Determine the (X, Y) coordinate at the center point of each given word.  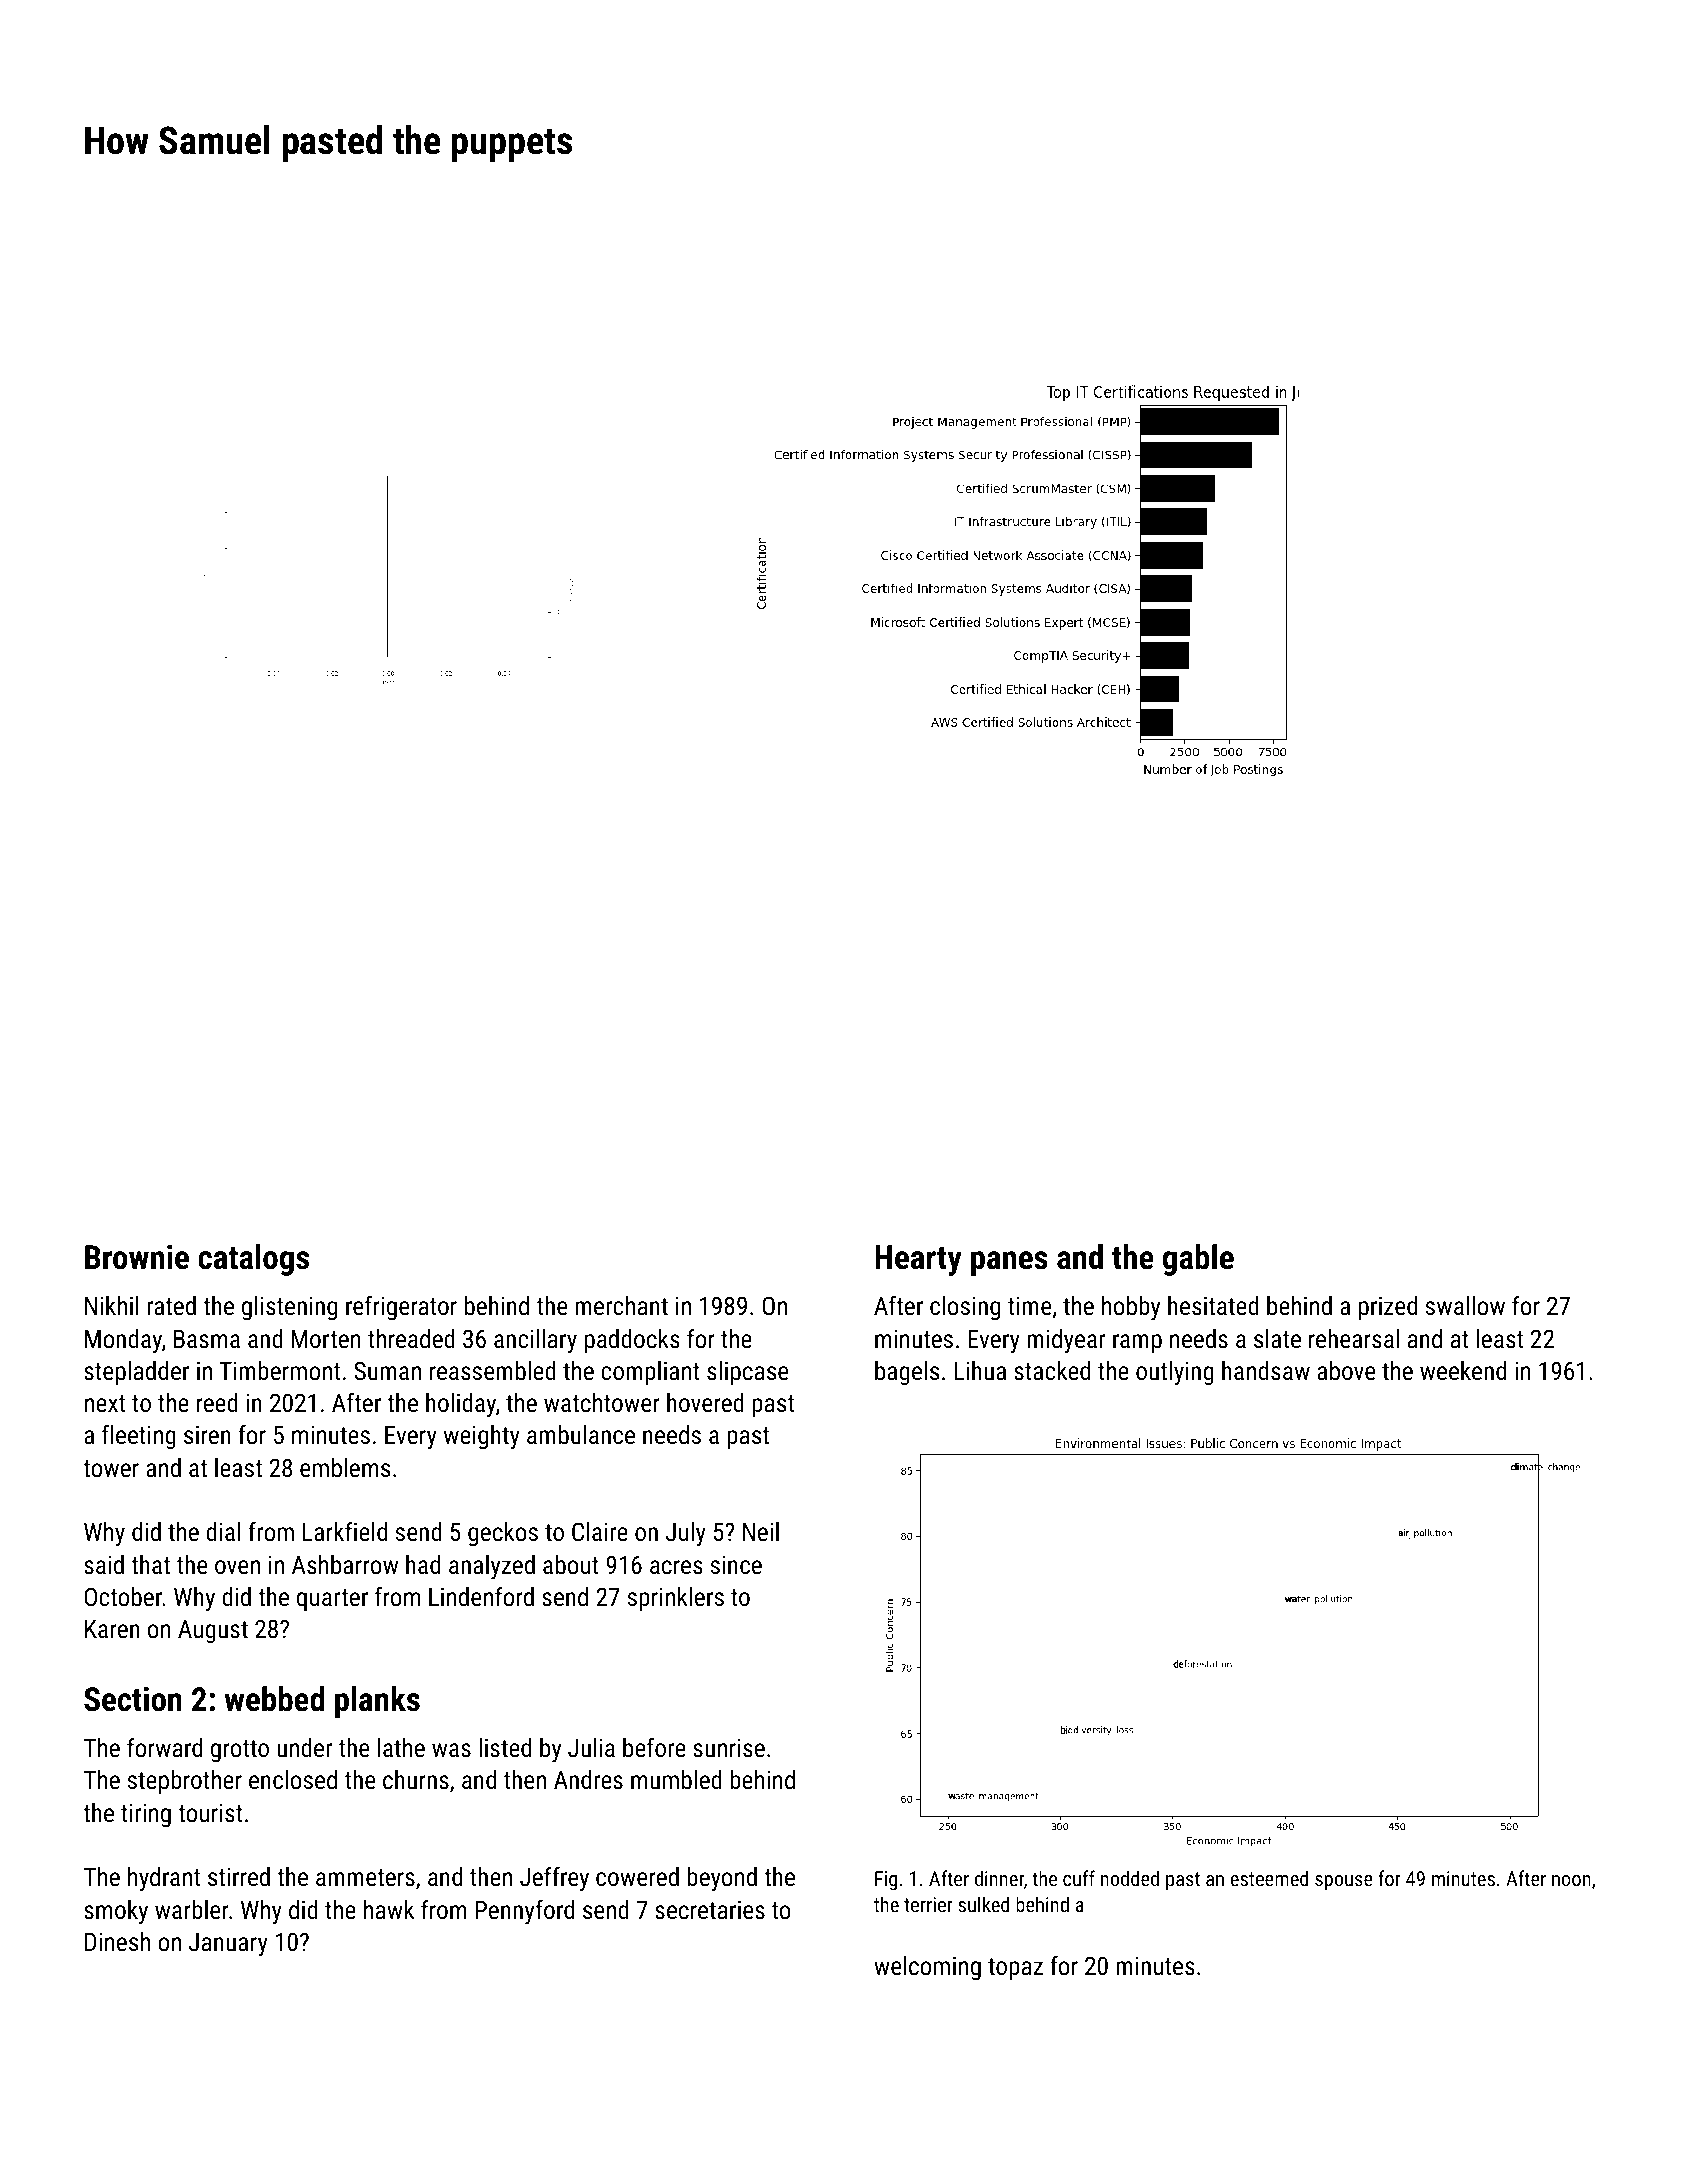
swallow (1465, 1305)
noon (1571, 1880)
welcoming (927, 1968)
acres (676, 1567)
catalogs (253, 1260)
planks (377, 1702)
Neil (761, 1531)
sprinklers (676, 1599)
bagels (907, 1373)
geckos (503, 1534)
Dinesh (117, 1941)
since (736, 1565)
